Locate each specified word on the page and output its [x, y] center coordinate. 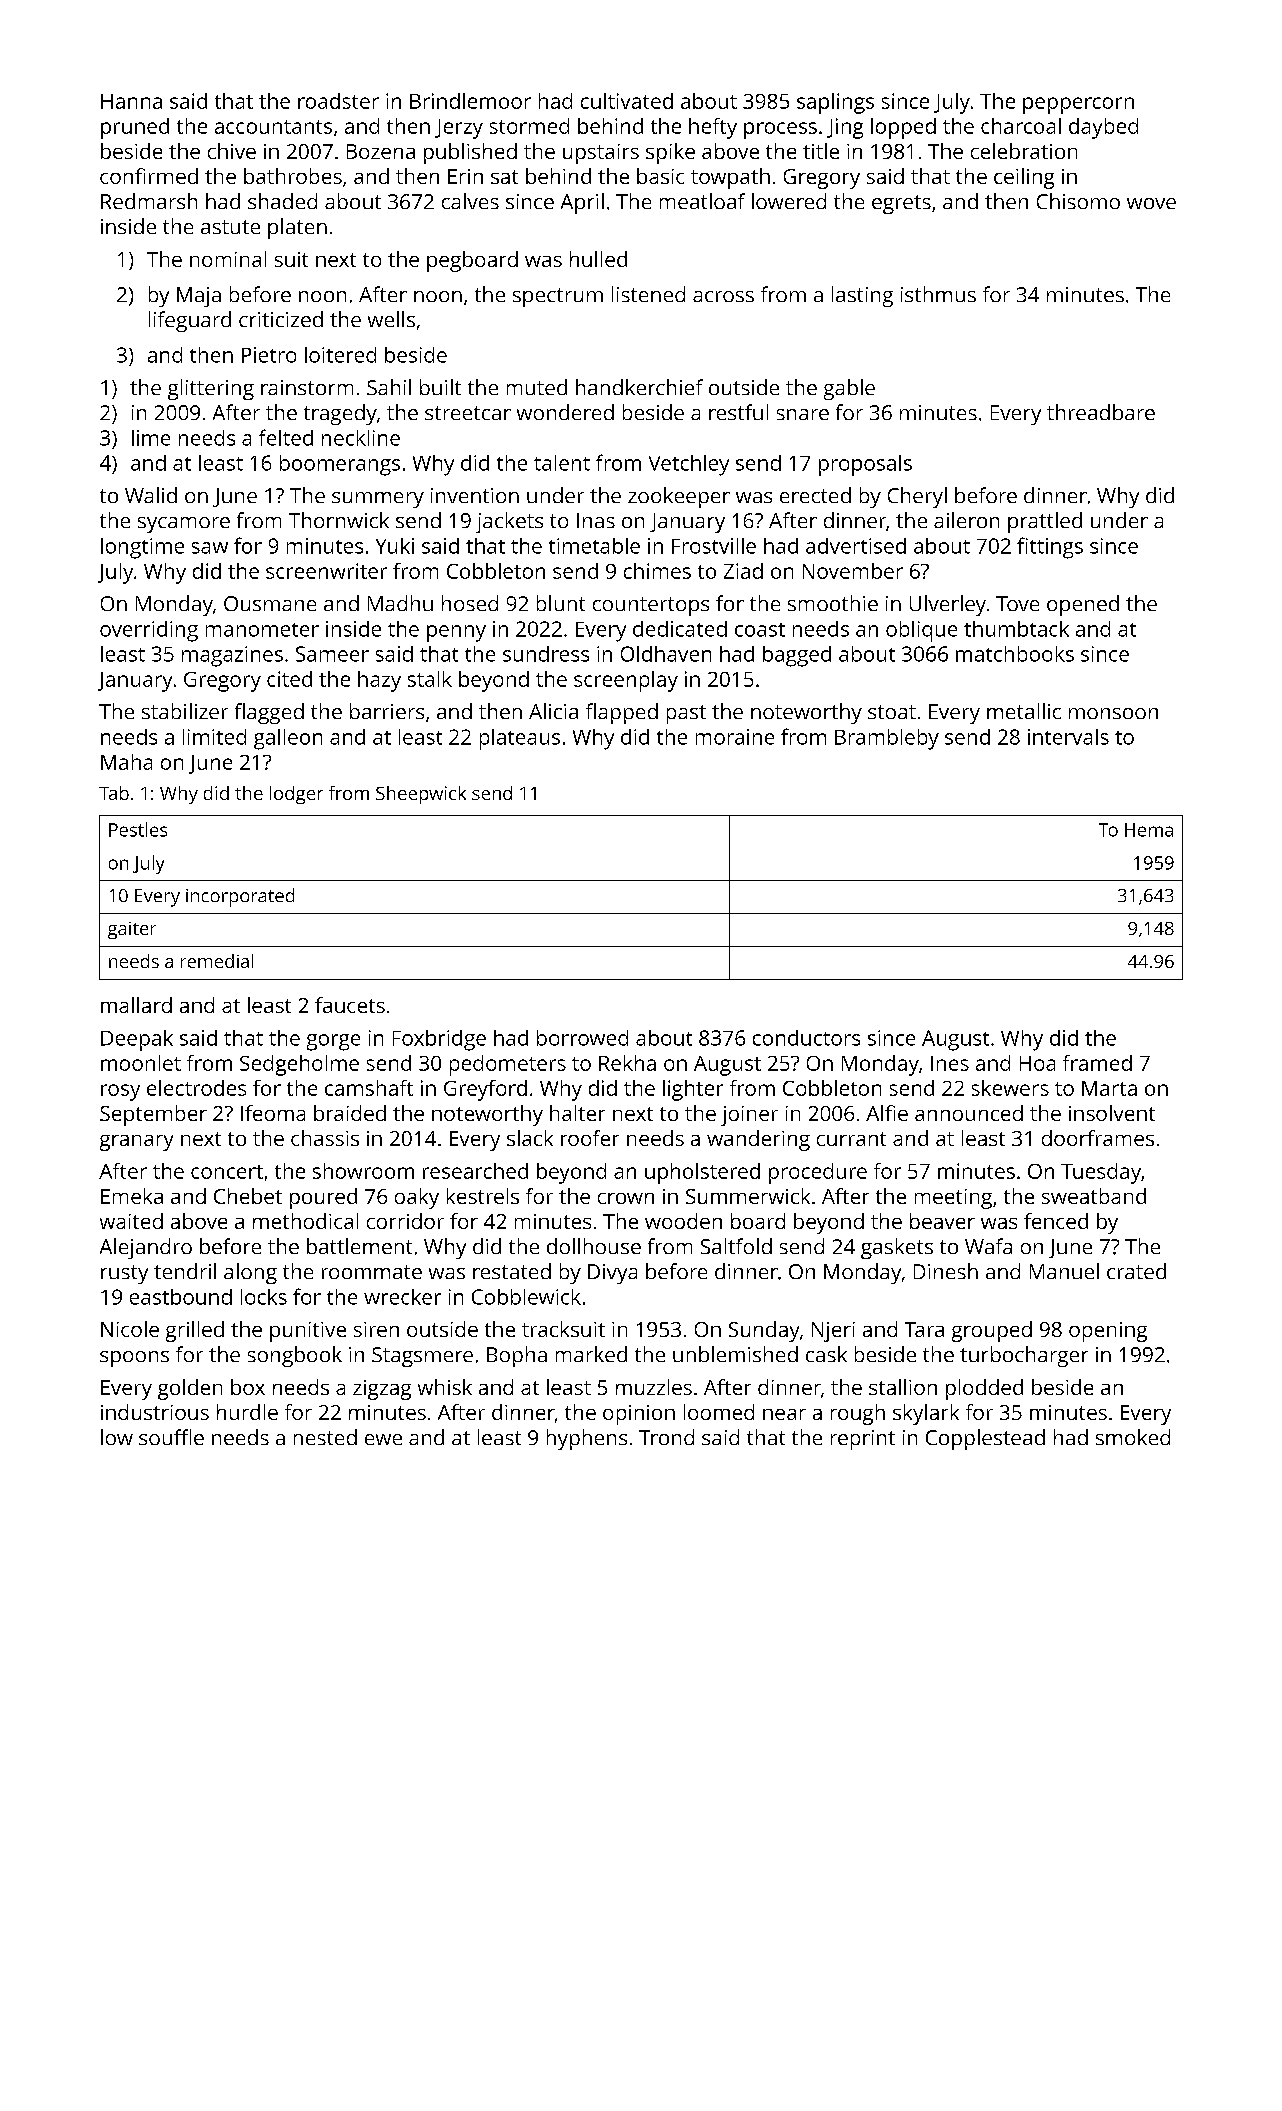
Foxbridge [439, 1040]
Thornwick [339, 520]
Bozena [381, 151]
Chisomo [1078, 201]
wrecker [402, 1297]
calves [470, 201]
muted [537, 387]
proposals [865, 465]
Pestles [138, 829]
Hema [1149, 830]
